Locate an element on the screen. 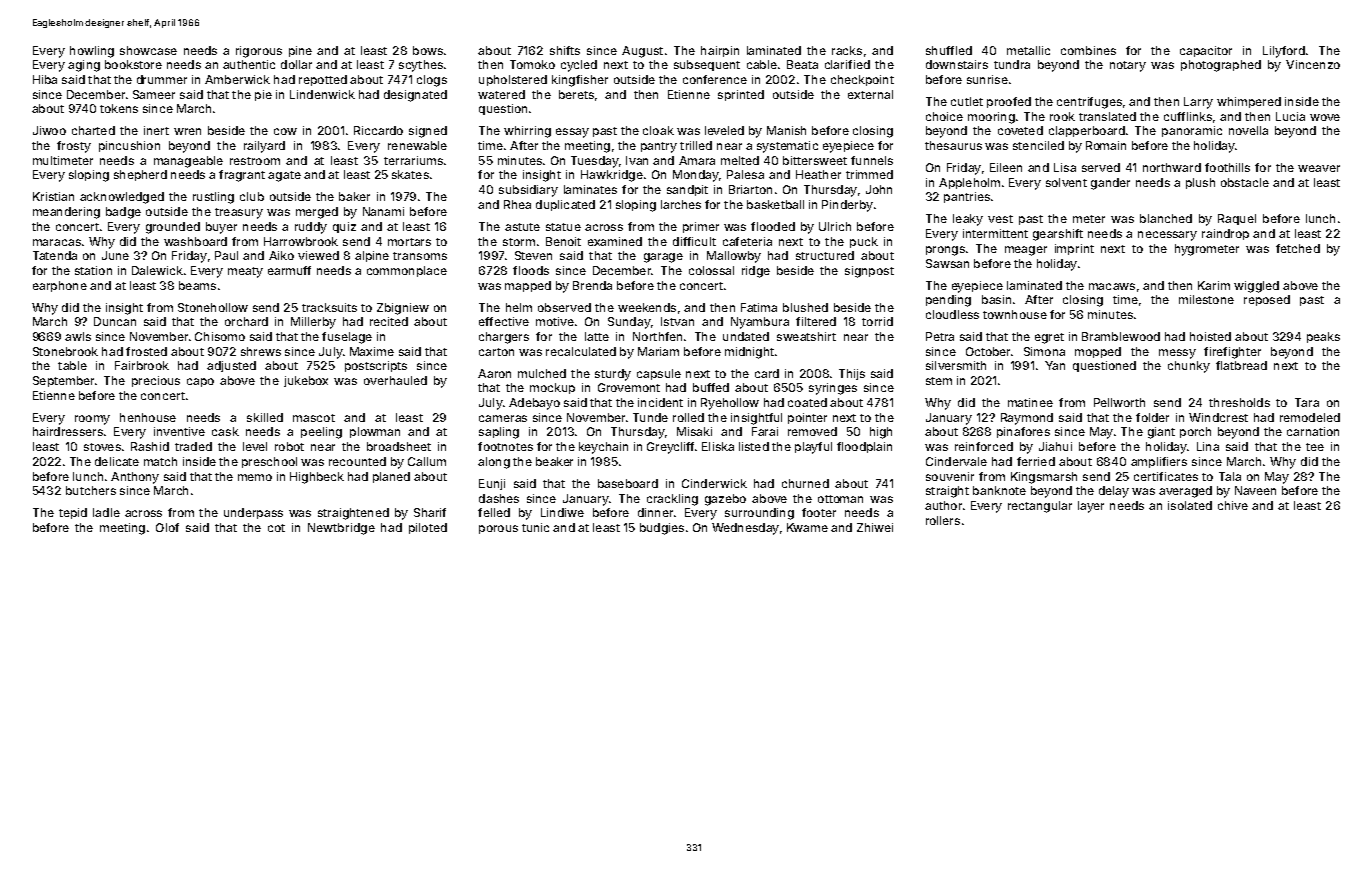  bows is located at coordinates (428, 50).
